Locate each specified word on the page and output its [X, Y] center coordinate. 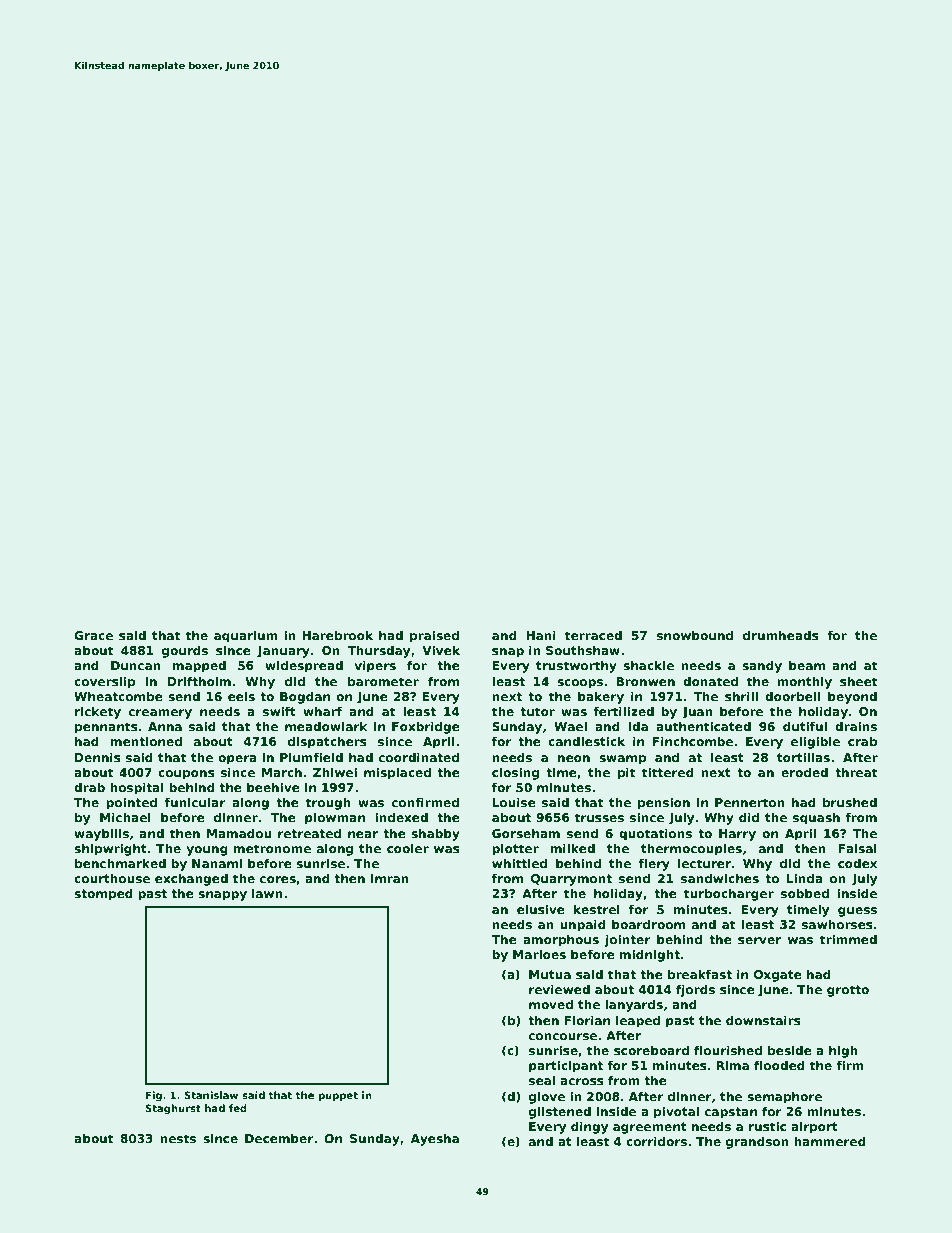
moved [551, 1004]
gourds [185, 651]
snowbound [695, 635]
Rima [732, 1065]
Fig [154, 1096]
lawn [267, 893]
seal [542, 1080]
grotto [848, 991]
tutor [537, 711]
